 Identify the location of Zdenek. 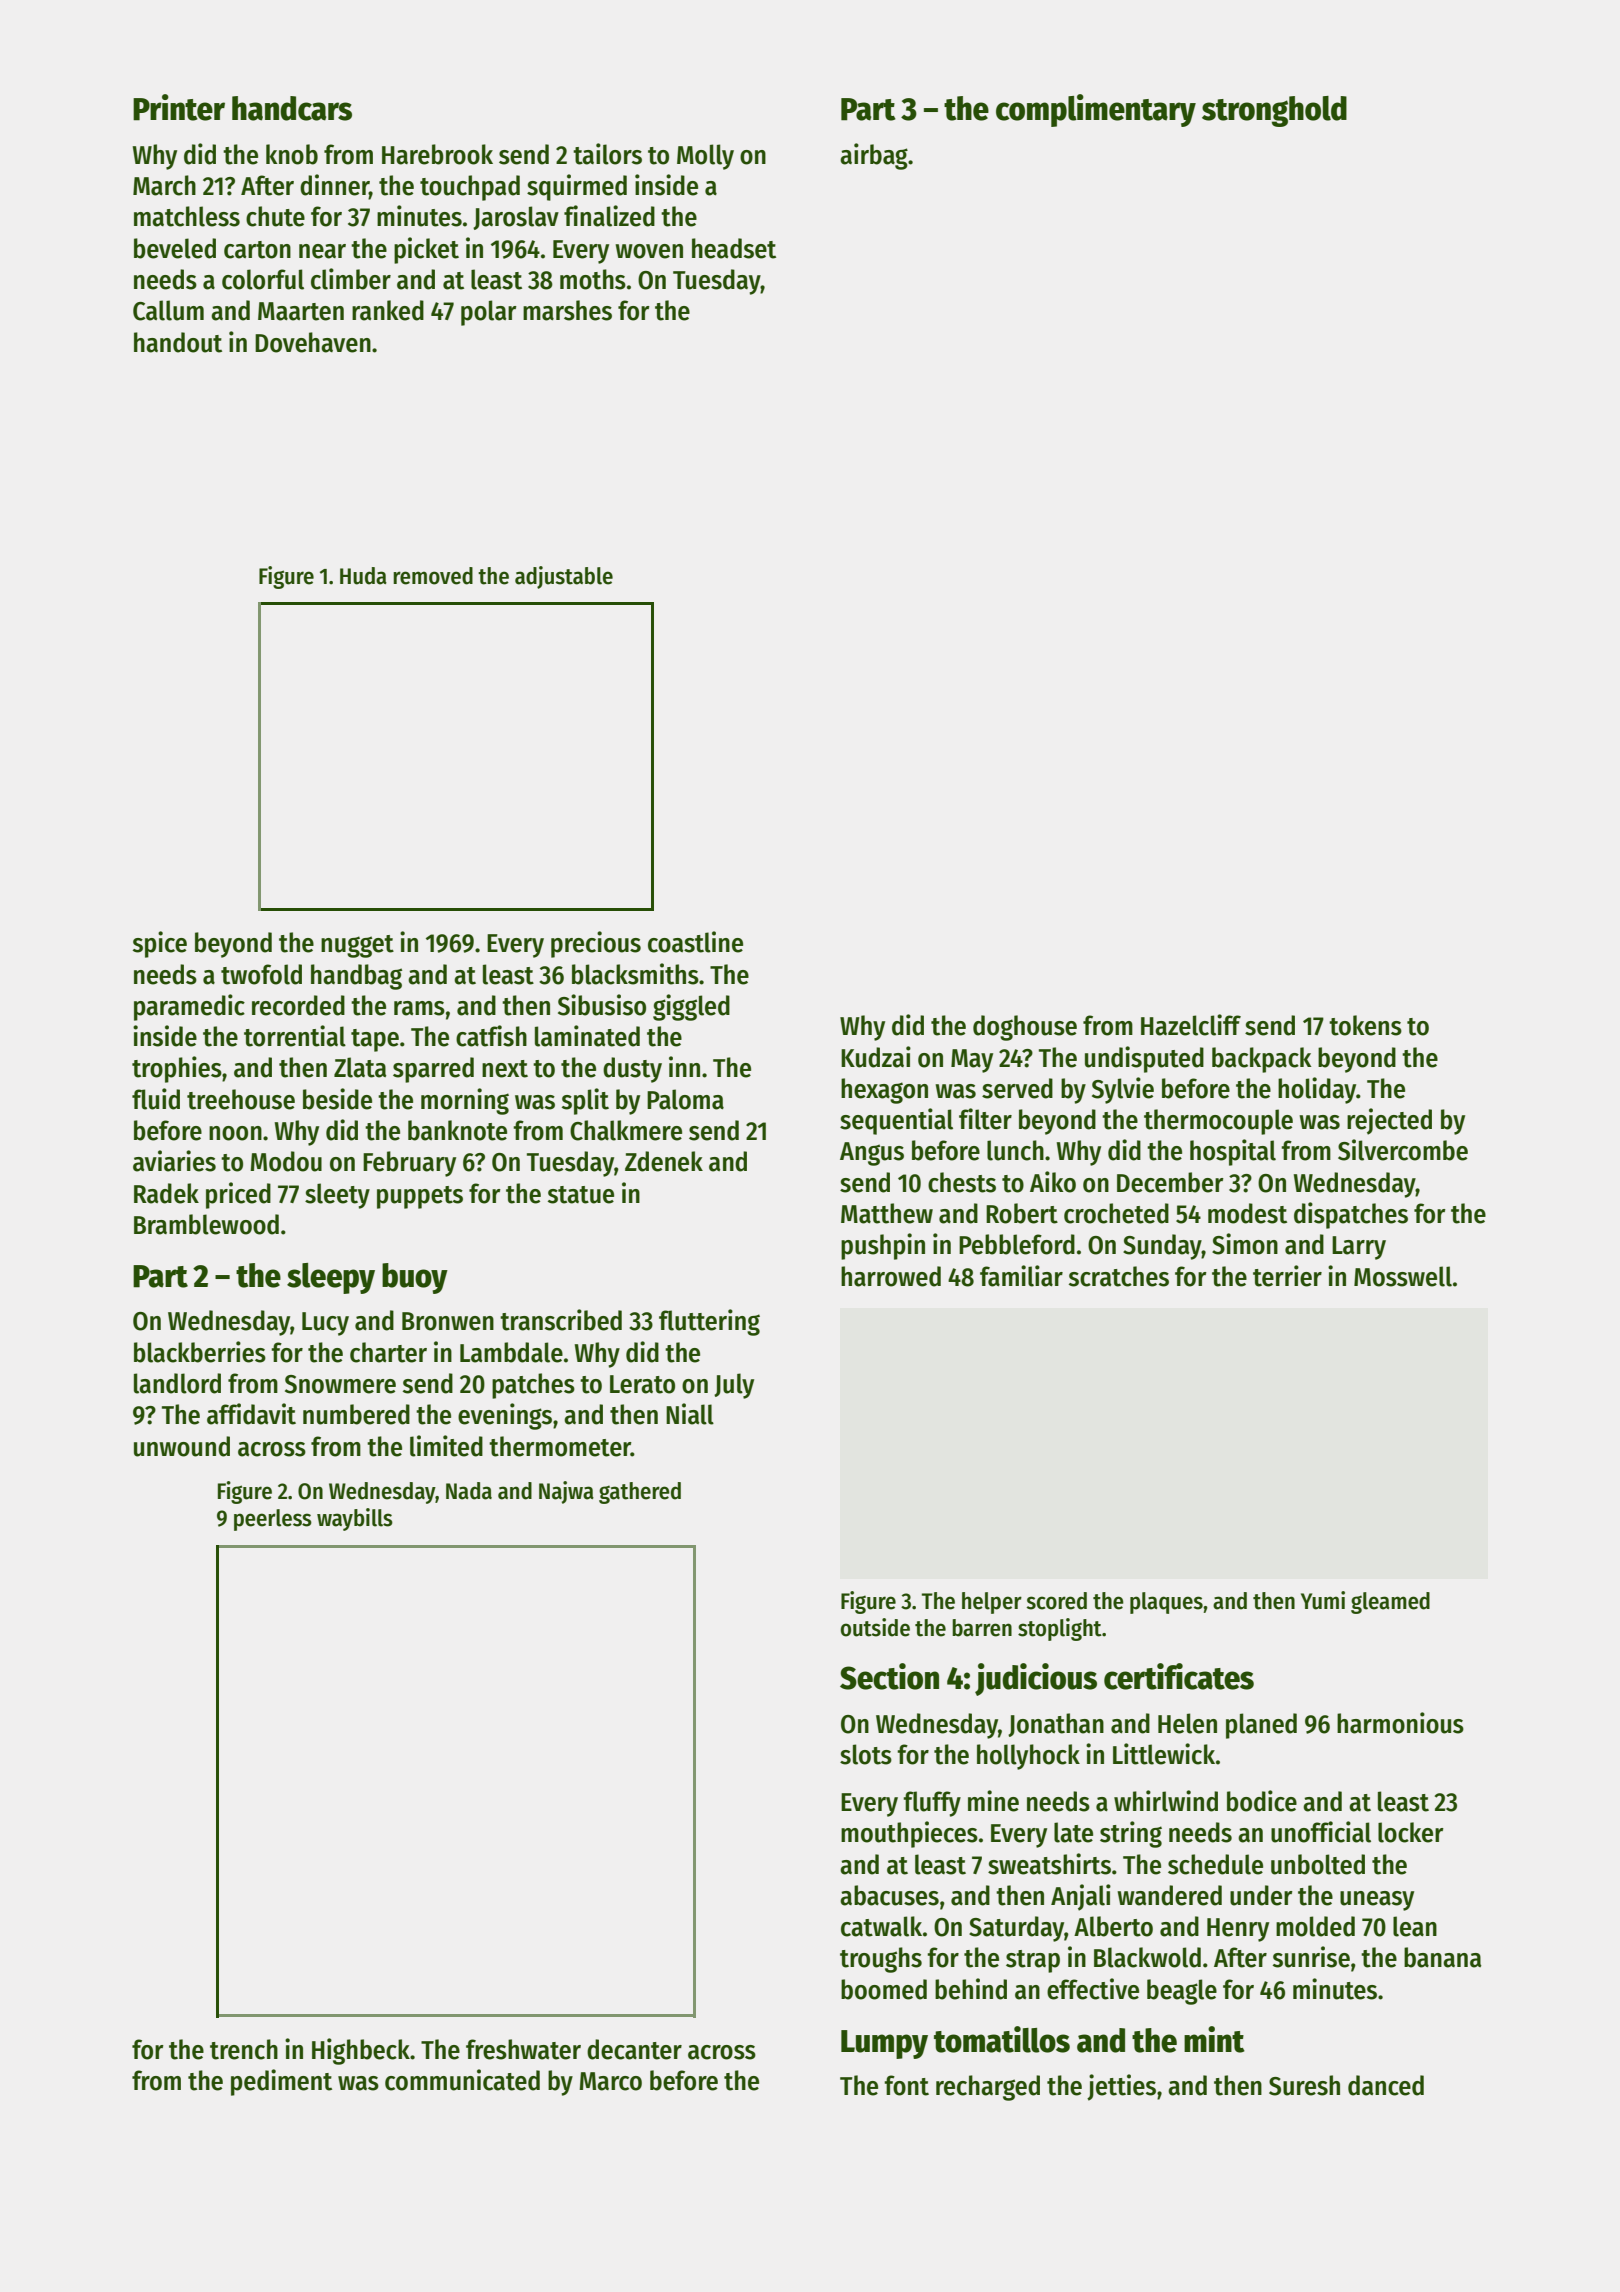
(664, 1161).
